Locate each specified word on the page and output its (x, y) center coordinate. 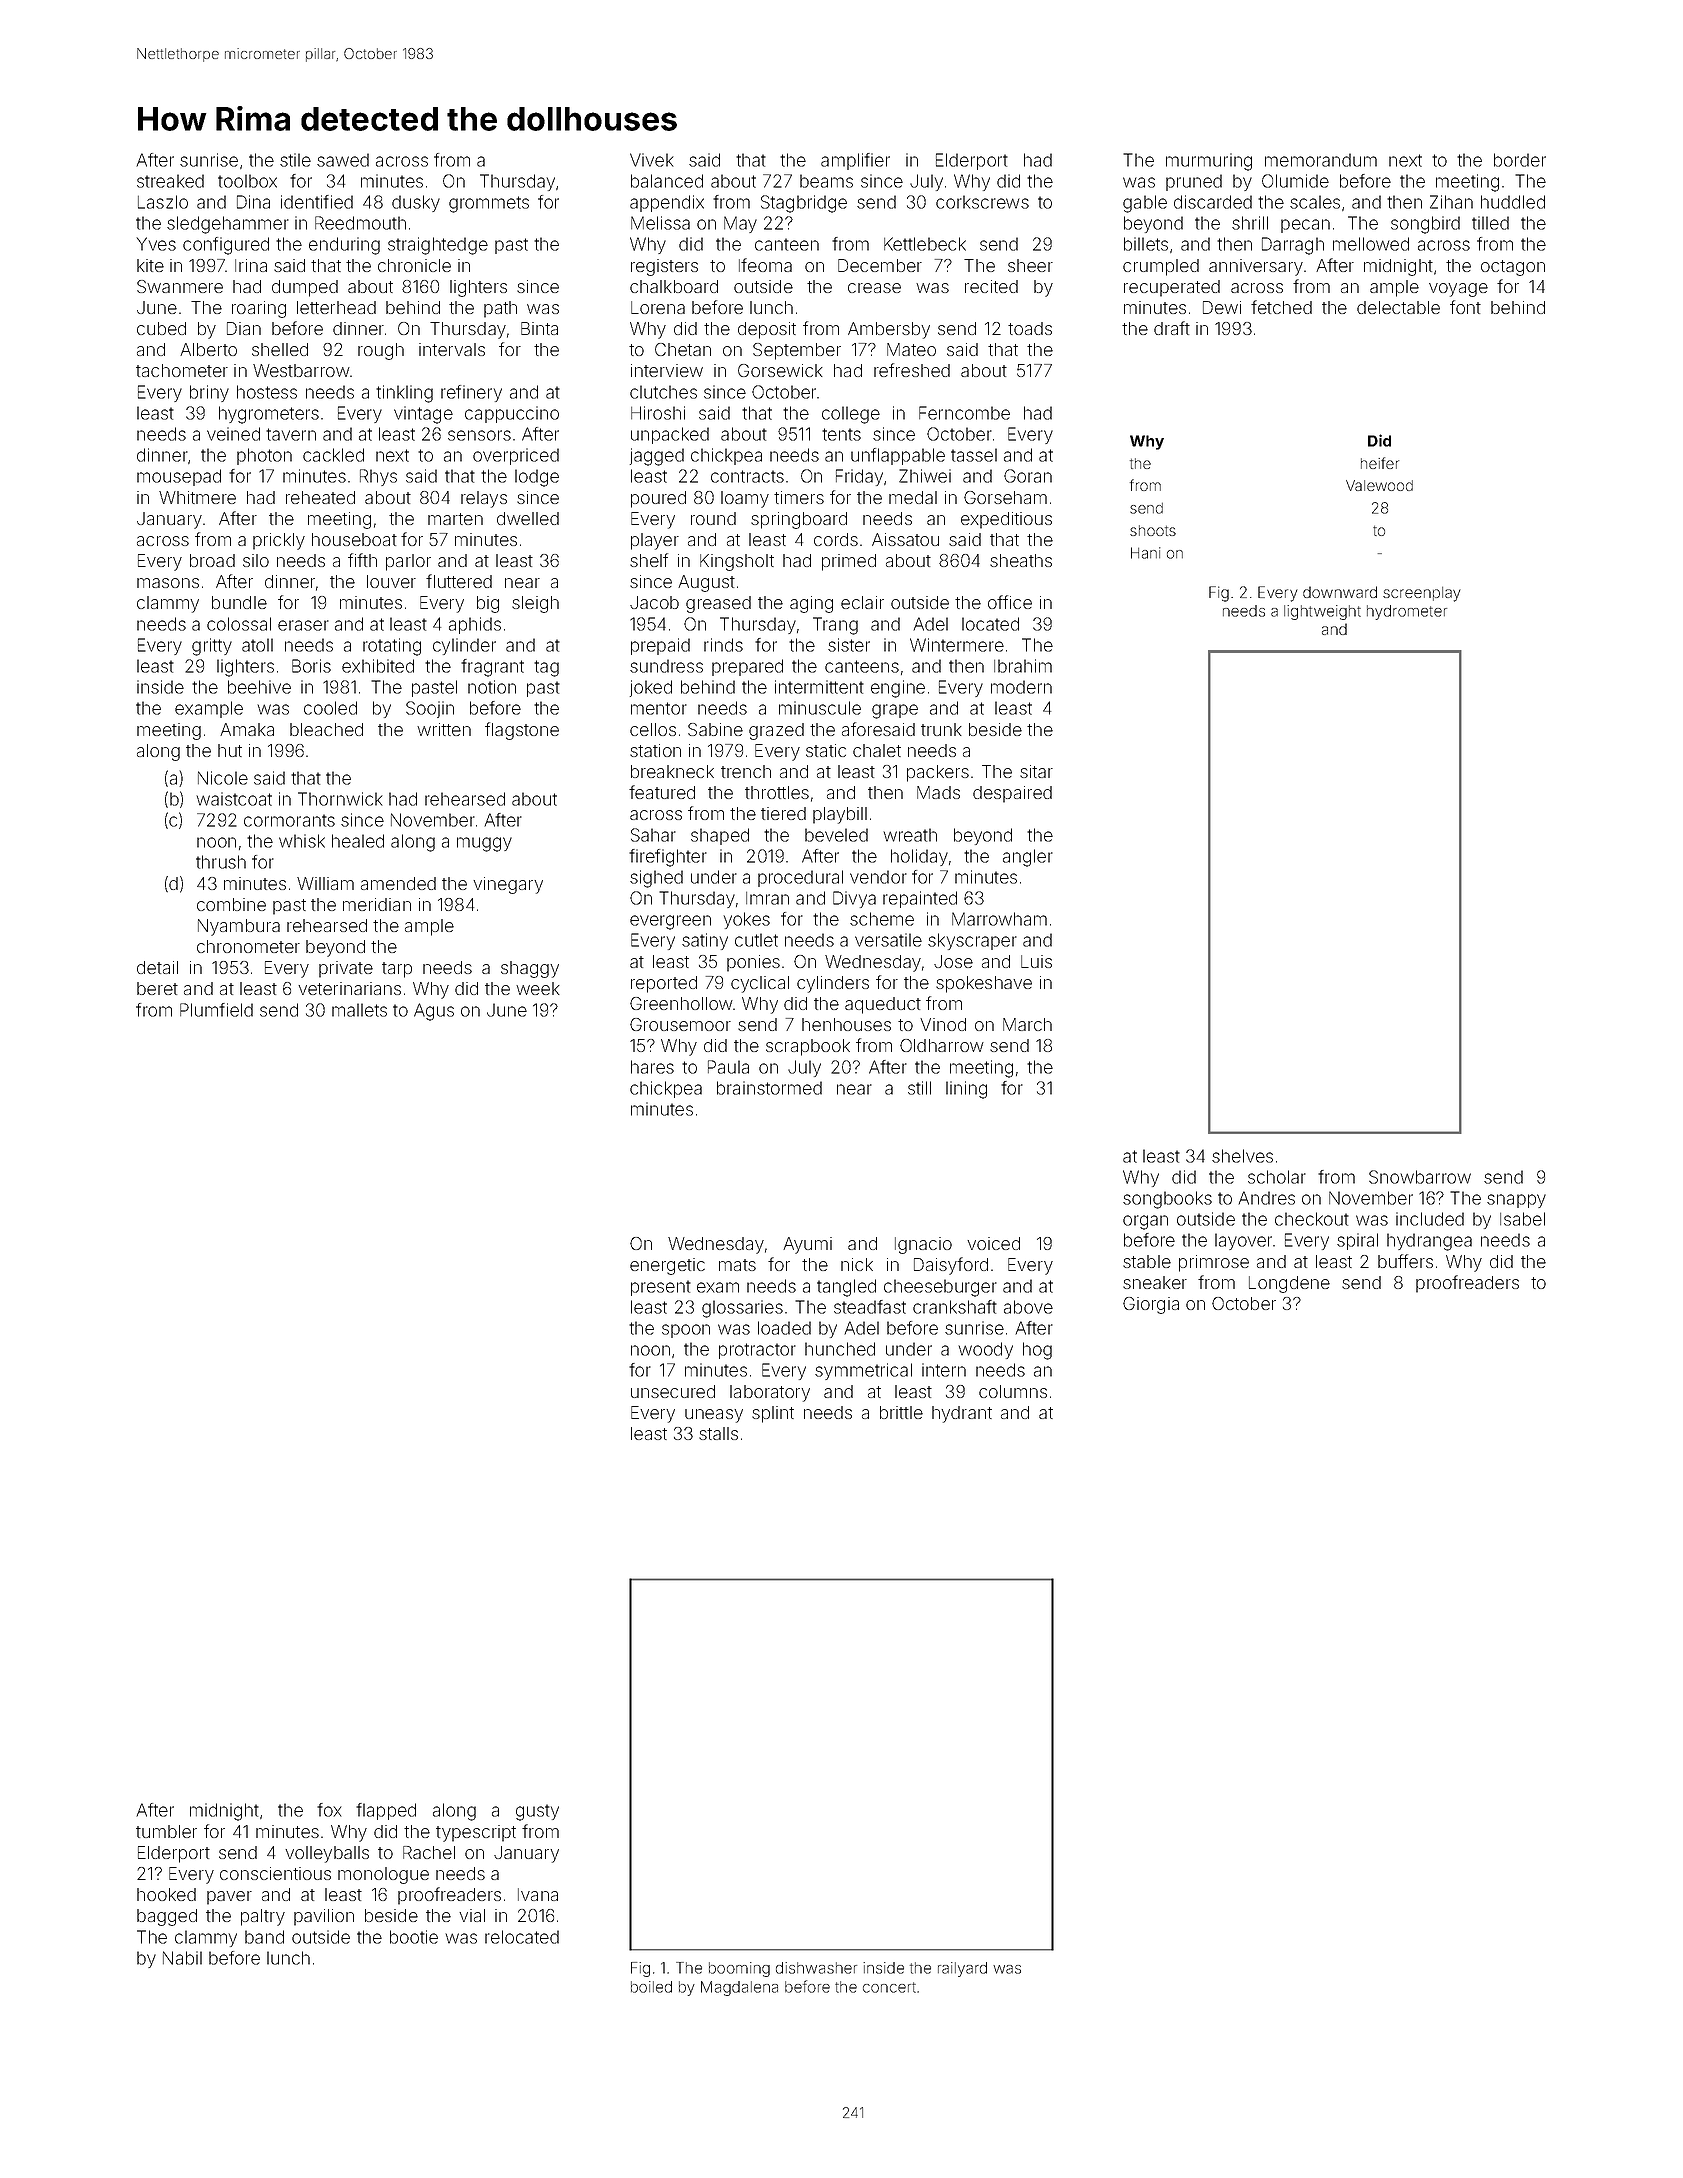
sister (849, 645)
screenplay (1422, 594)
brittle (901, 1412)
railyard (962, 1969)
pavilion (324, 1917)
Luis (1036, 961)
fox (329, 1810)
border (1520, 160)
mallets (359, 1010)
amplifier (855, 161)
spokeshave (984, 984)
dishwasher (816, 1968)
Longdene (1289, 1284)
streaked (170, 181)
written (444, 729)
